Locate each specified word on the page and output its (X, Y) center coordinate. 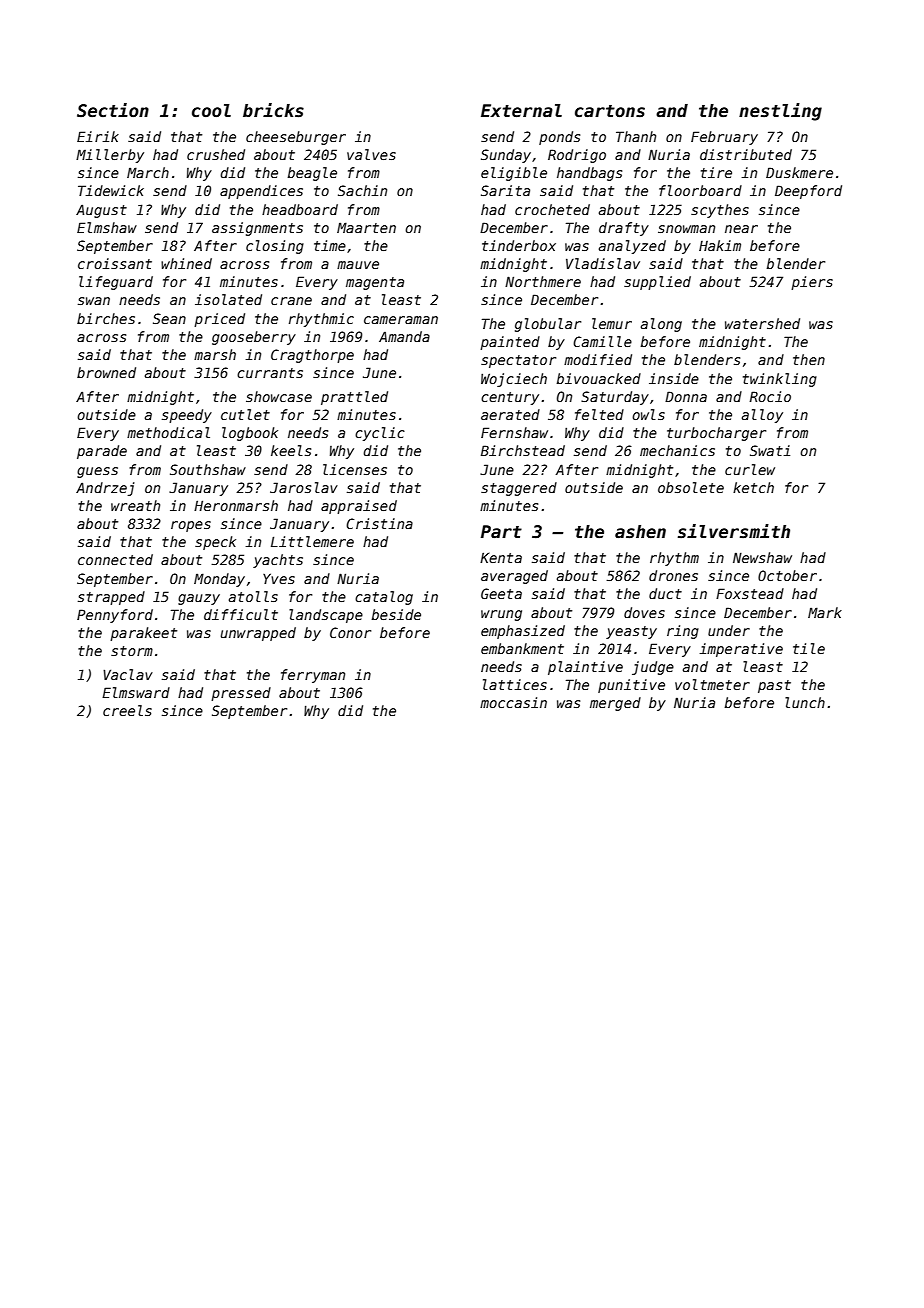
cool (211, 111)
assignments (257, 229)
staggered (519, 489)
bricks (273, 110)
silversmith (734, 531)
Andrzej (105, 489)
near (741, 229)
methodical (168, 432)
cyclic (380, 434)
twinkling (780, 380)
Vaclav (128, 674)
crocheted (552, 209)
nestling (780, 112)
